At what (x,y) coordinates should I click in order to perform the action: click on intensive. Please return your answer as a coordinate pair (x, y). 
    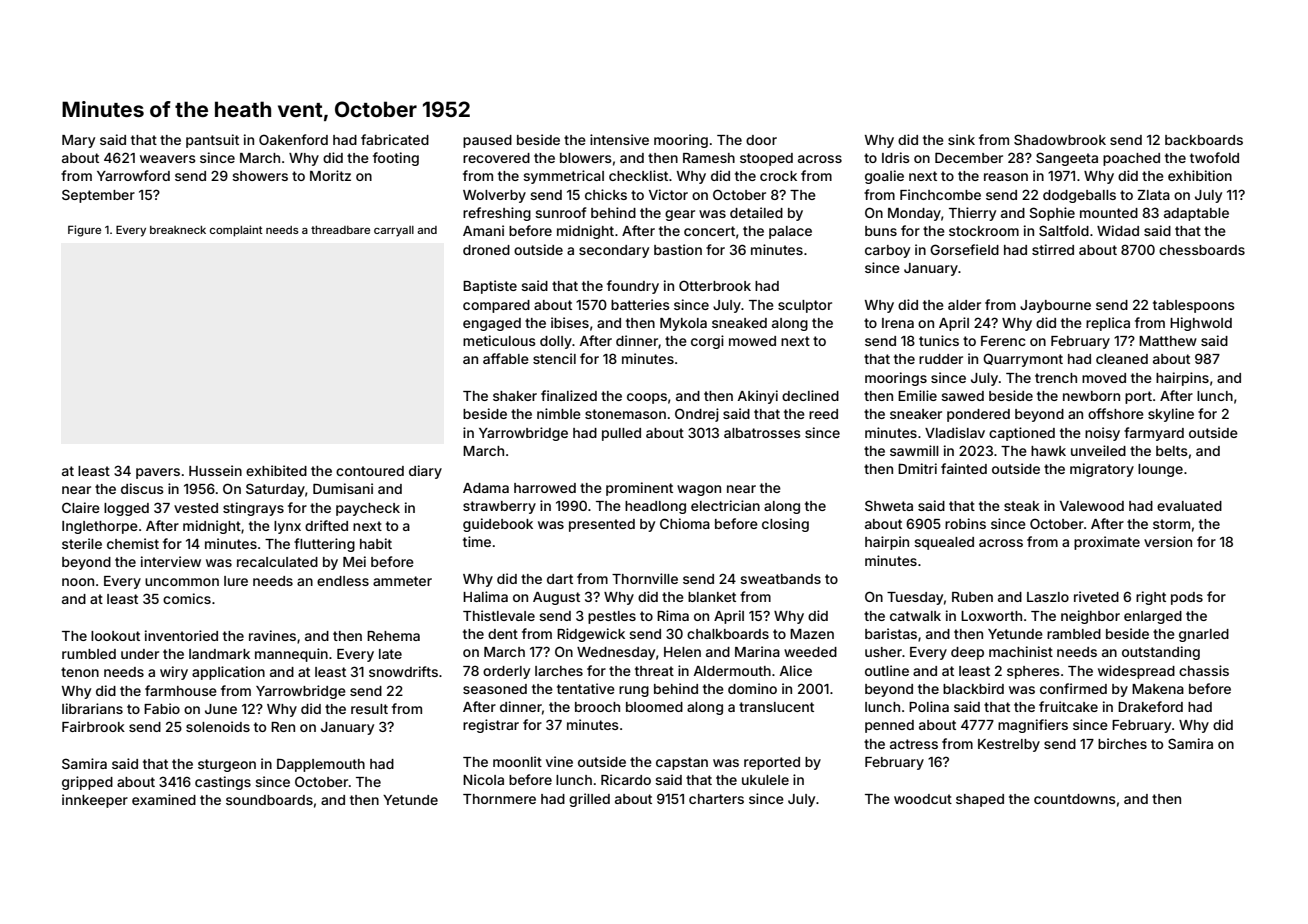
    Looking at the image, I should click on (619, 139).
